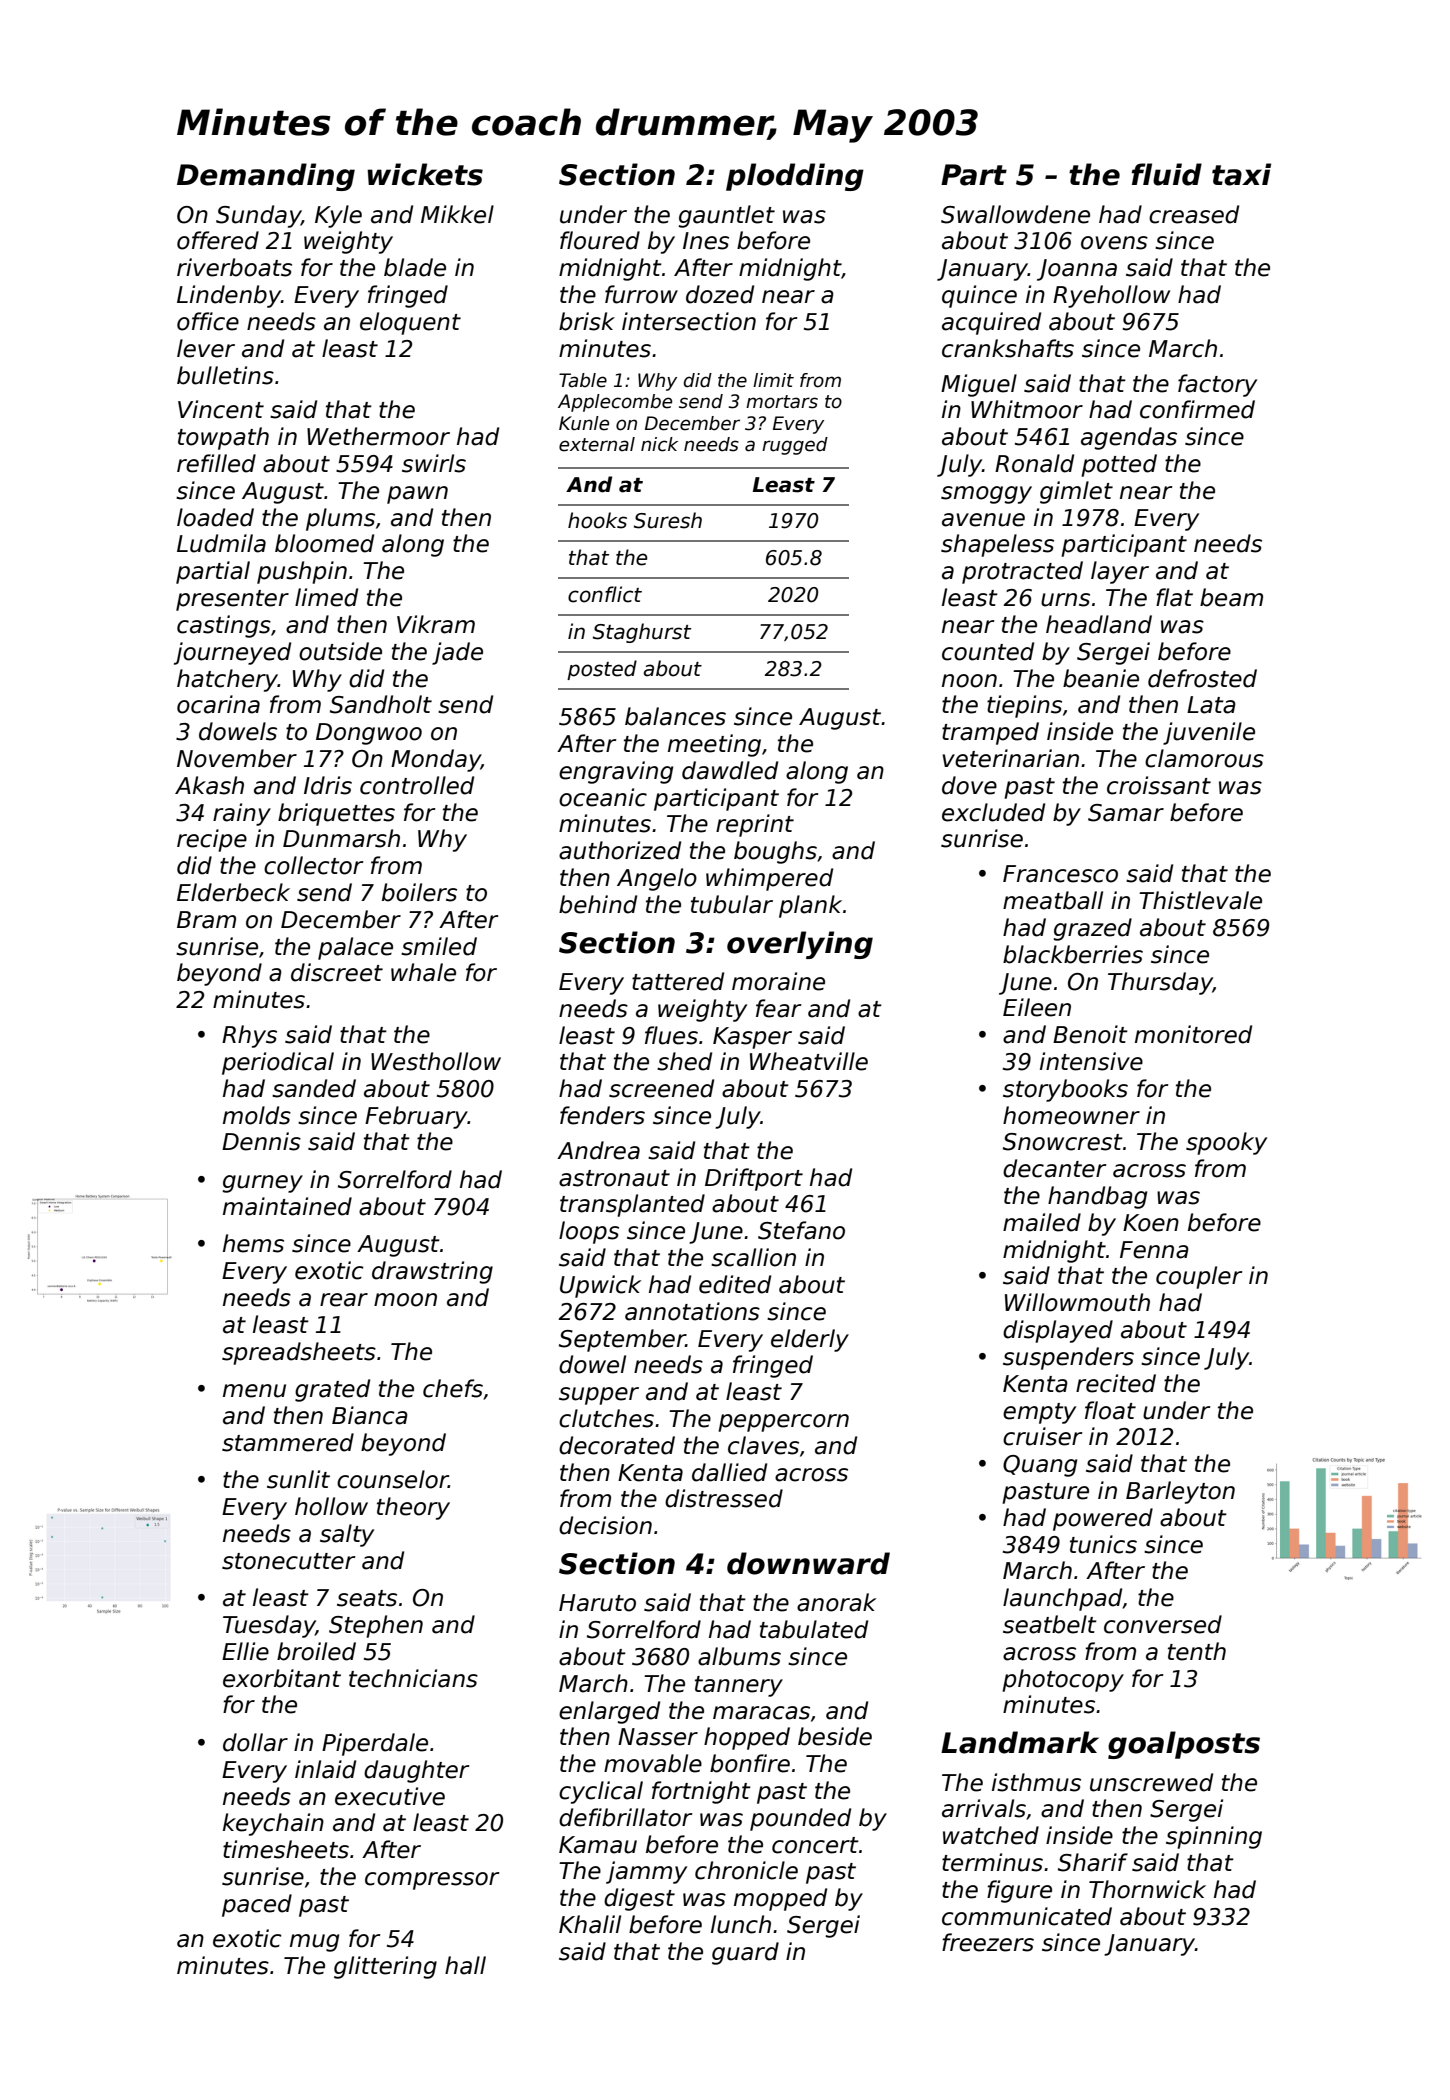 This image has width=1450, height=2100. What do you see at coordinates (589, 1232) in the image?
I see `loops` at bounding box center [589, 1232].
